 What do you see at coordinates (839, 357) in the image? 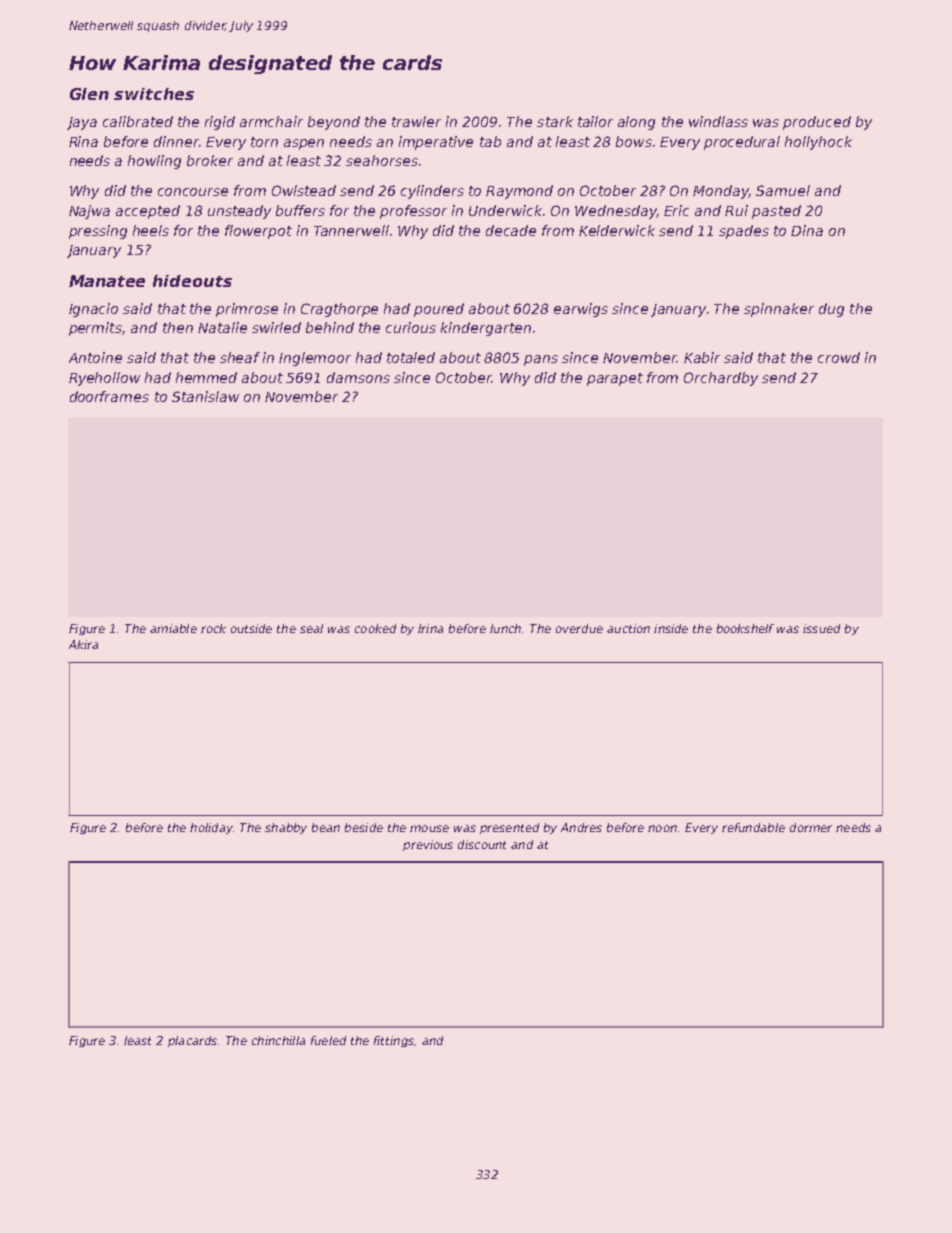
I see `crowd` at bounding box center [839, 357].
